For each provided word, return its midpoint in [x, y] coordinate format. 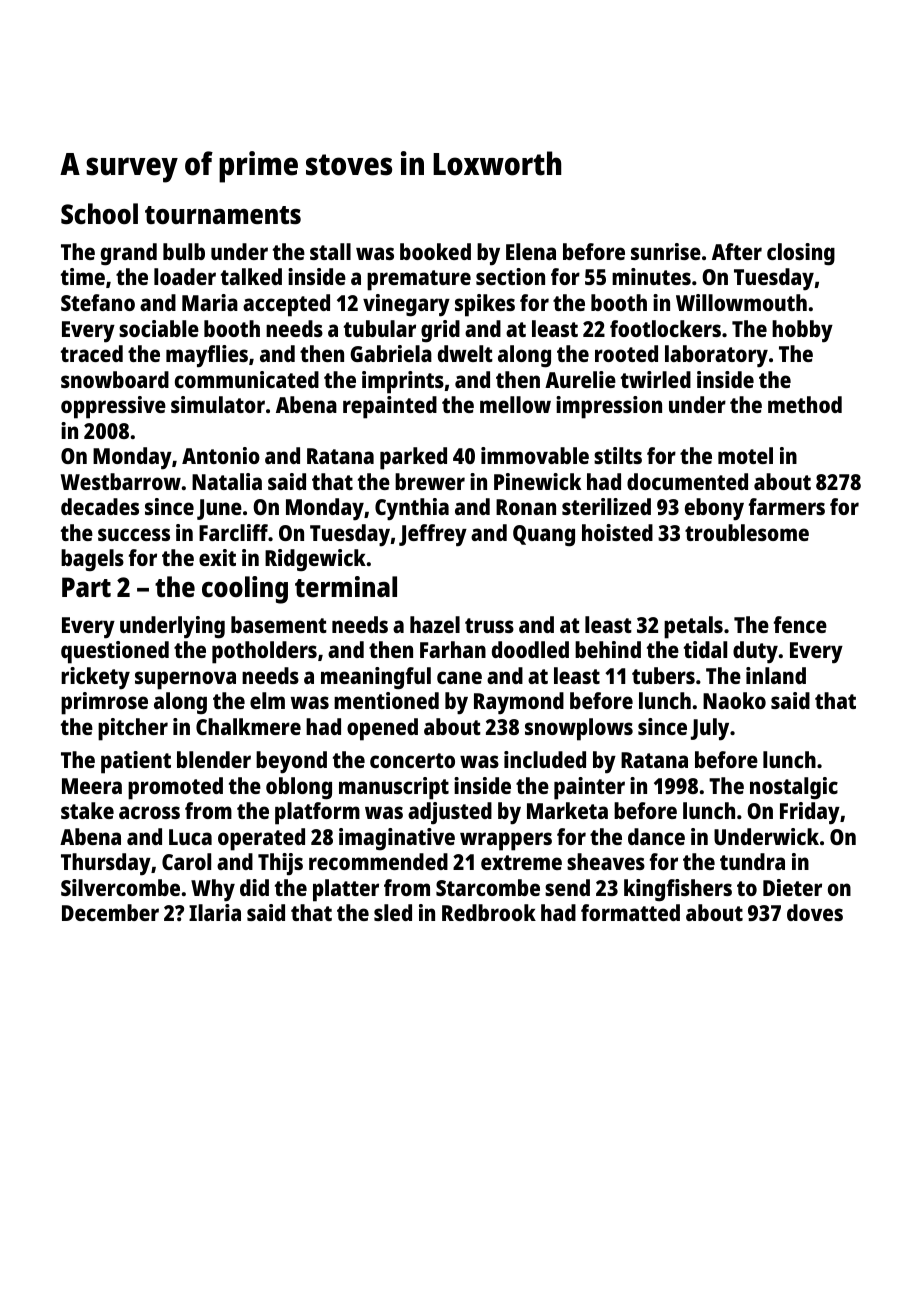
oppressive [113, 407]
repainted [390, 407]
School [99, 213]
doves [815, 912]
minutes [651, 276]
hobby [802, 331]
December [110, 912]
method [805, 404]
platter [346, 890]
